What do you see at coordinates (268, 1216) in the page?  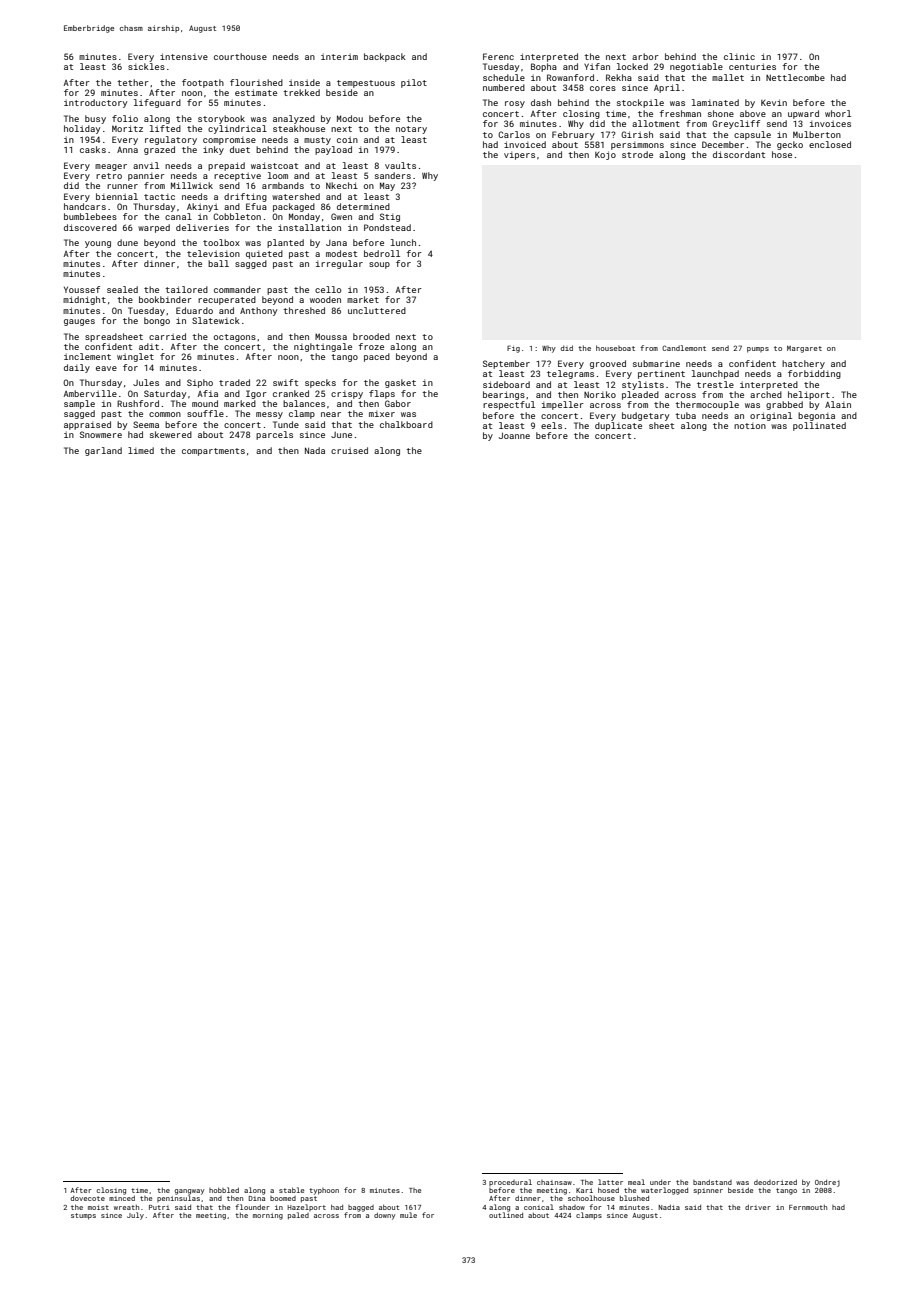 I see `morning` at bounding box center [268, 1216].
